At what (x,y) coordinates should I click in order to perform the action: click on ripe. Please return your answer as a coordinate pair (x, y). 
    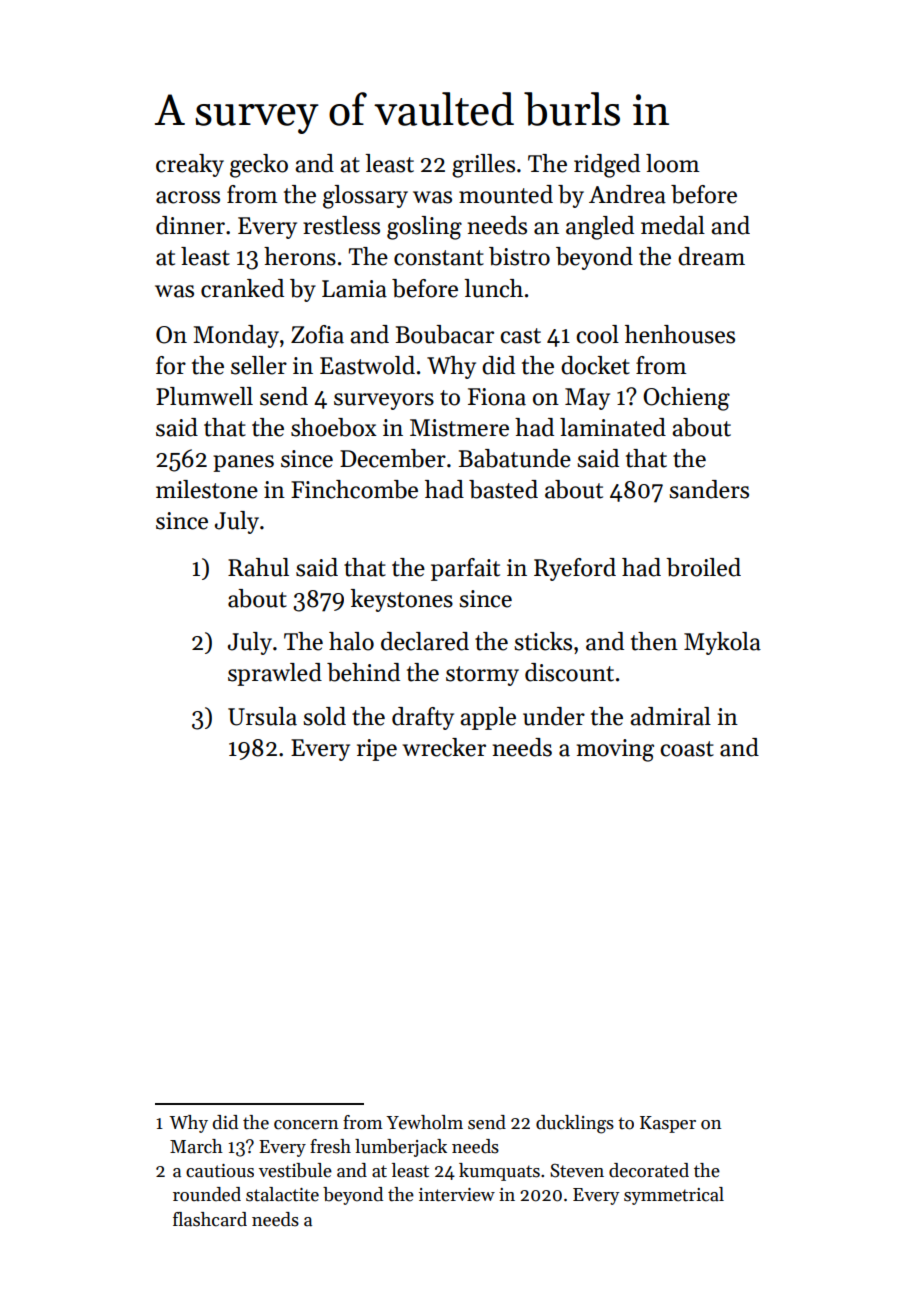
    Looking at the image, I should click on (377, 750).
